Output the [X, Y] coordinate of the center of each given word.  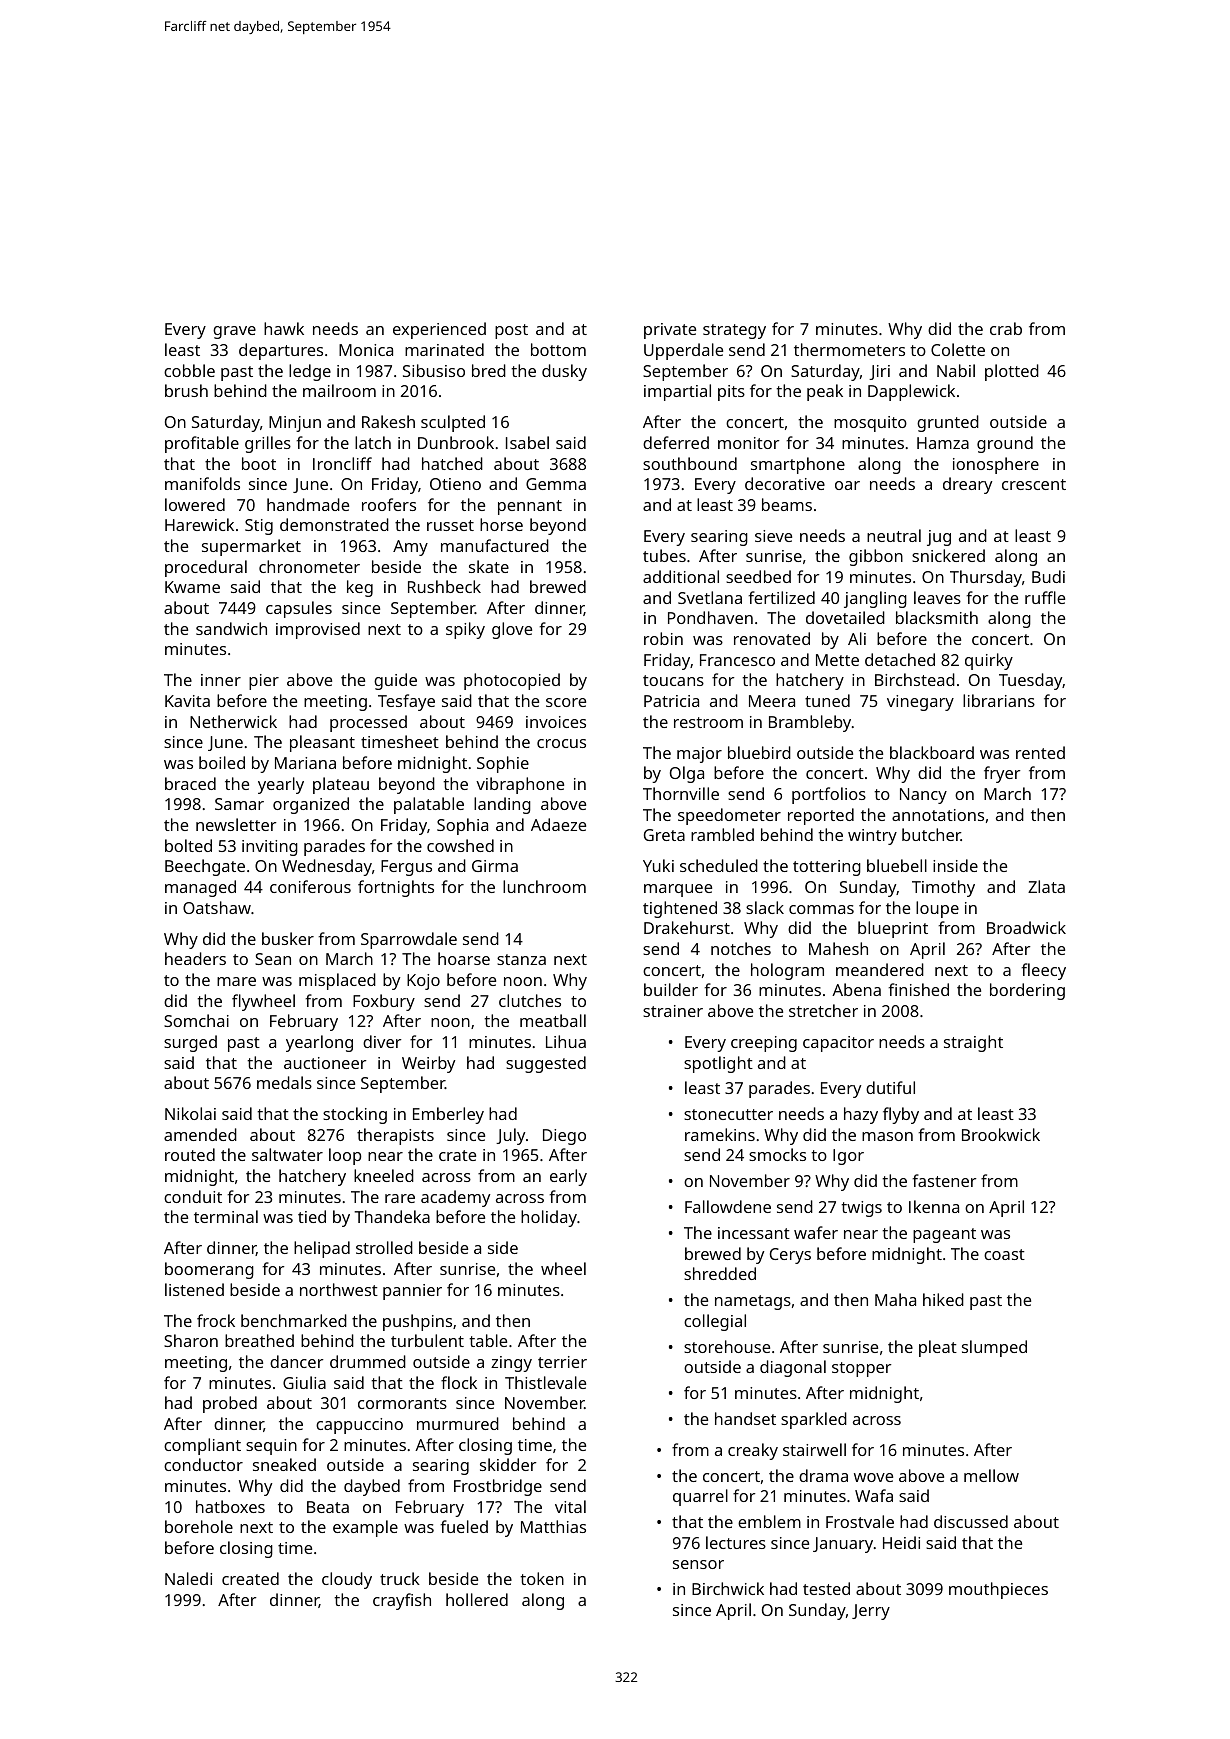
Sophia [462, 826]
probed [230, 1404]
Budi [1048, 576]
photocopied [512, 681]
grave [234, 332]
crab [1006, 328]
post [511, 331]
